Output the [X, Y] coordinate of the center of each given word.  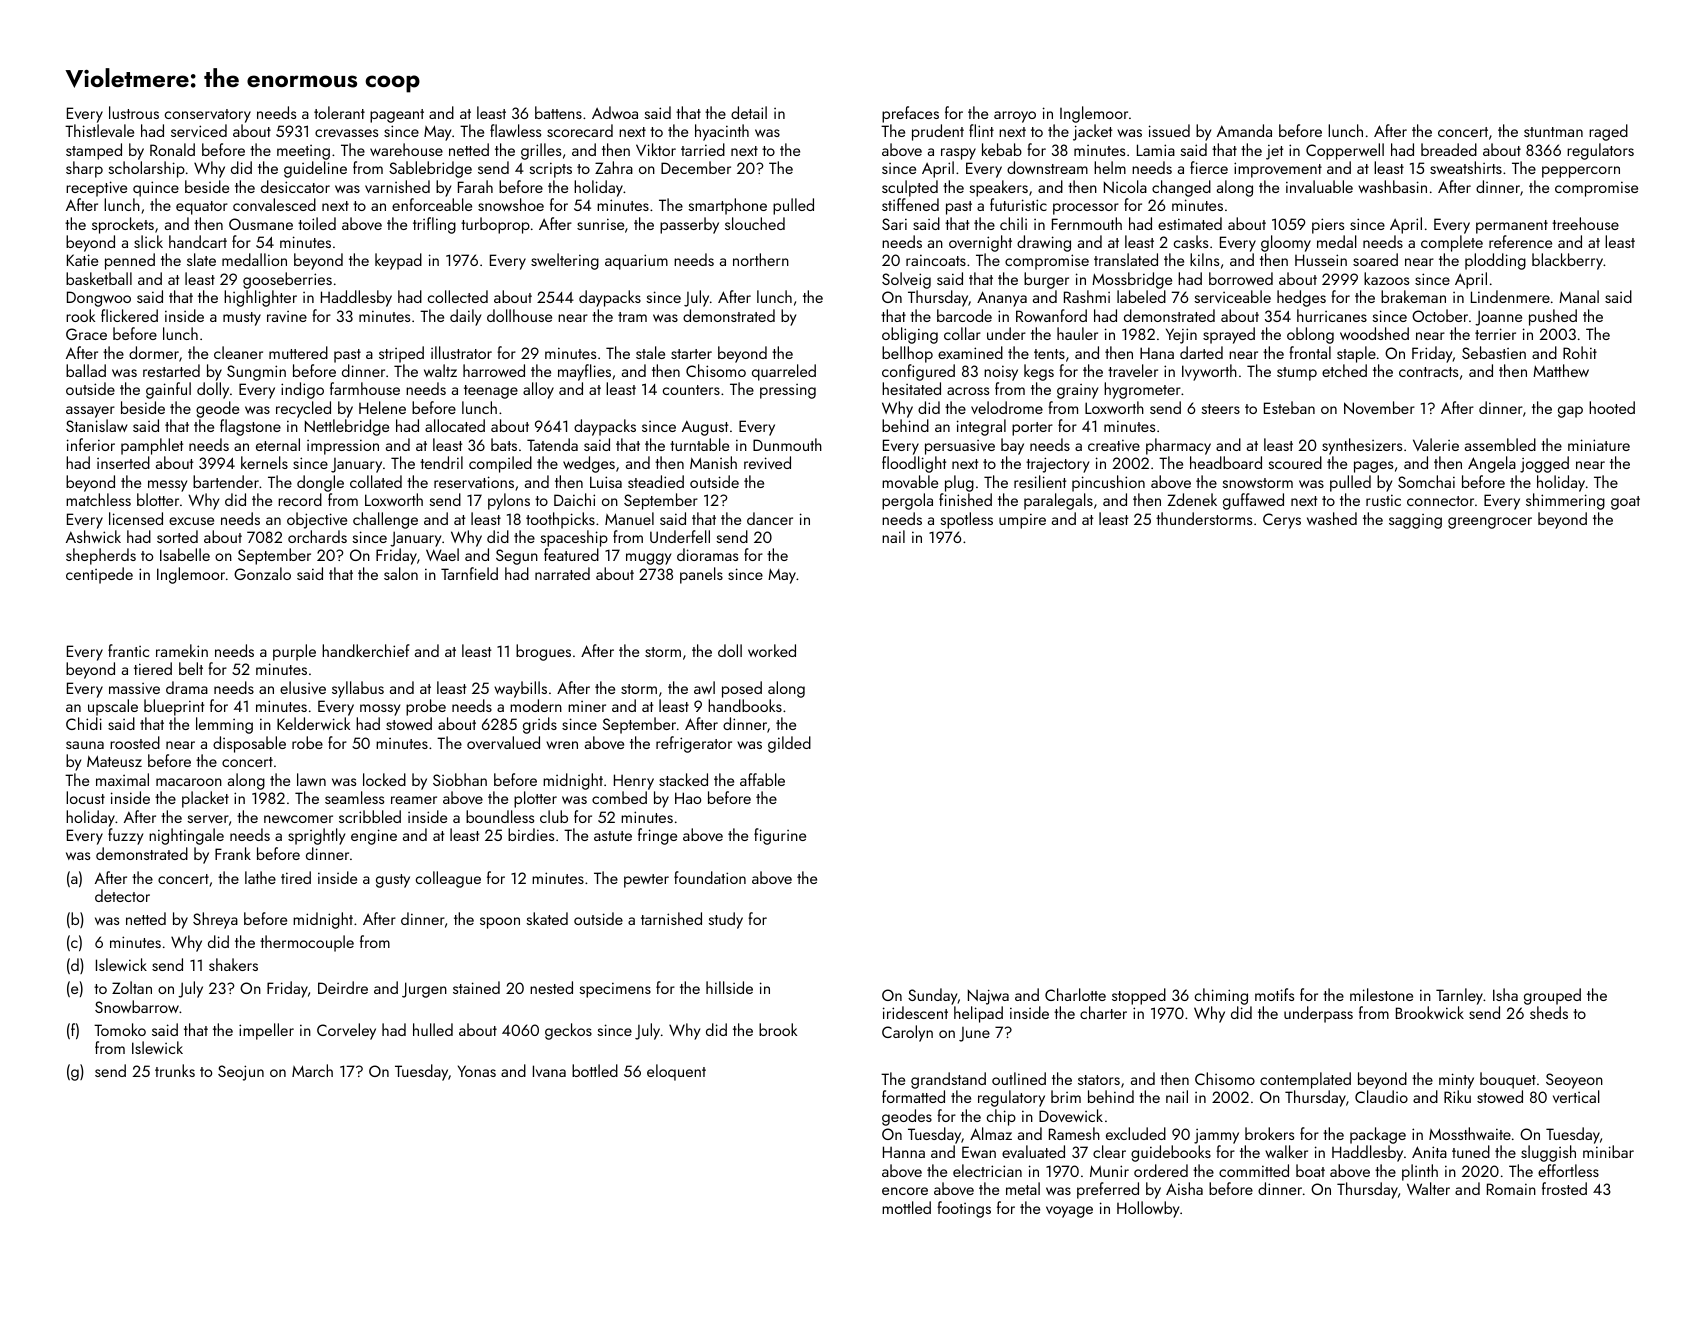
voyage [1069, 1212]
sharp [84, 169]
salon [401, 573]
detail [749, 112]
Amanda [1244, 130]
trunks [175, 1070]
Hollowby [1148, 1209]
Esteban [1289, 407]
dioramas [707, 554]
